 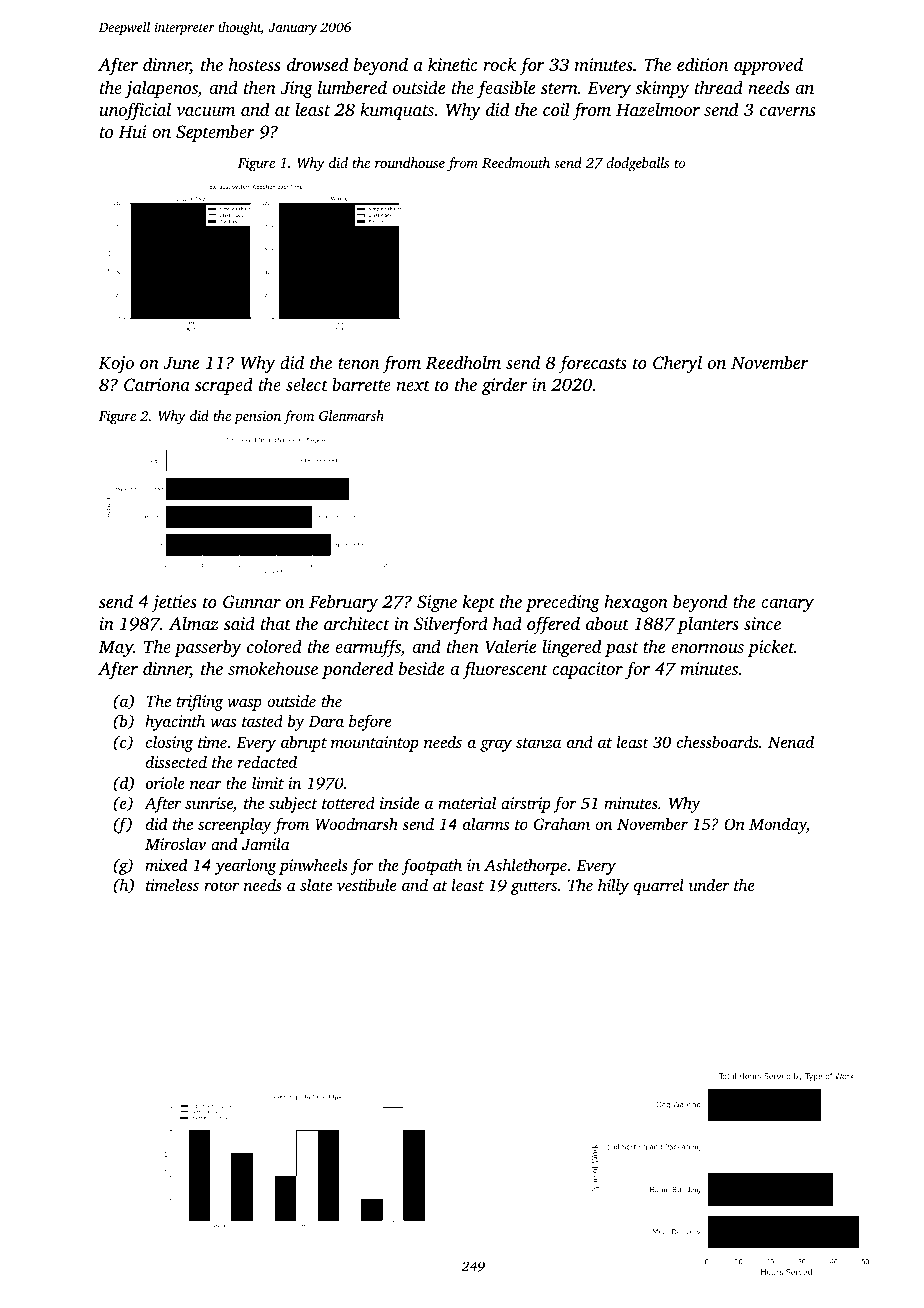 I want to click on kinetic, so click(x=453, y=64).
